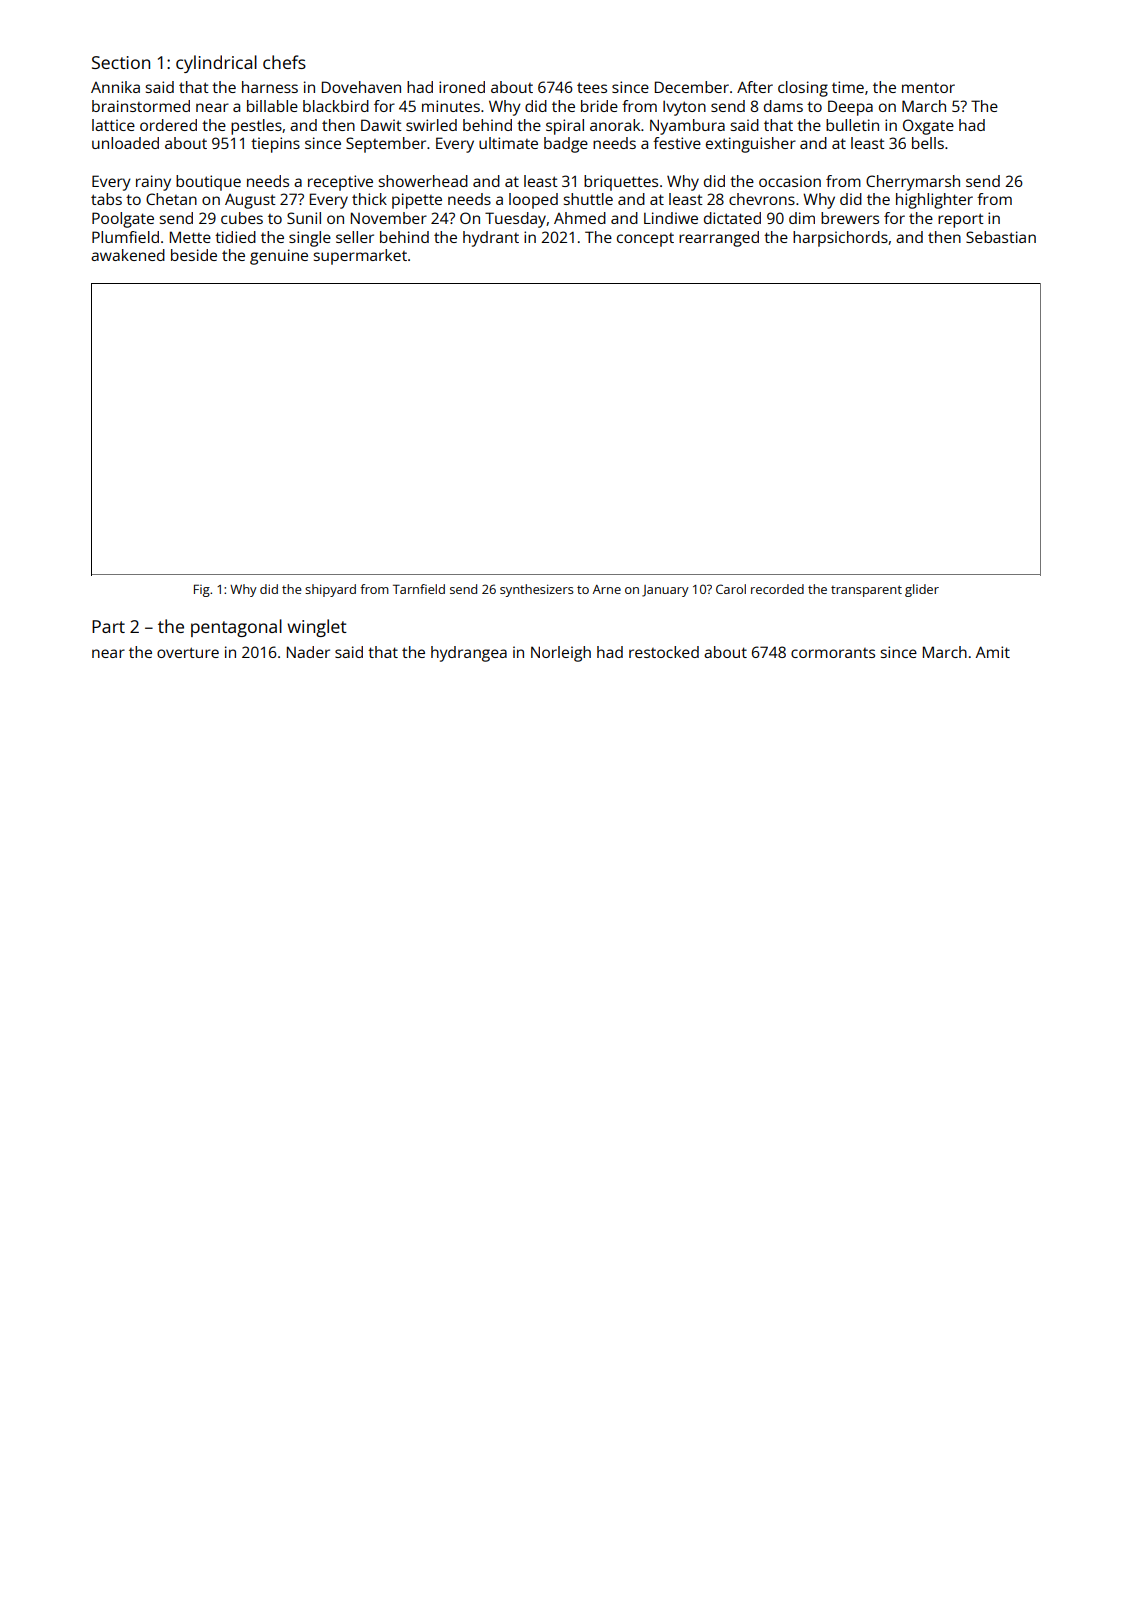 The width and height of the screenshot is (1132, 1601). I want to click on looped, so click(533, 201).
